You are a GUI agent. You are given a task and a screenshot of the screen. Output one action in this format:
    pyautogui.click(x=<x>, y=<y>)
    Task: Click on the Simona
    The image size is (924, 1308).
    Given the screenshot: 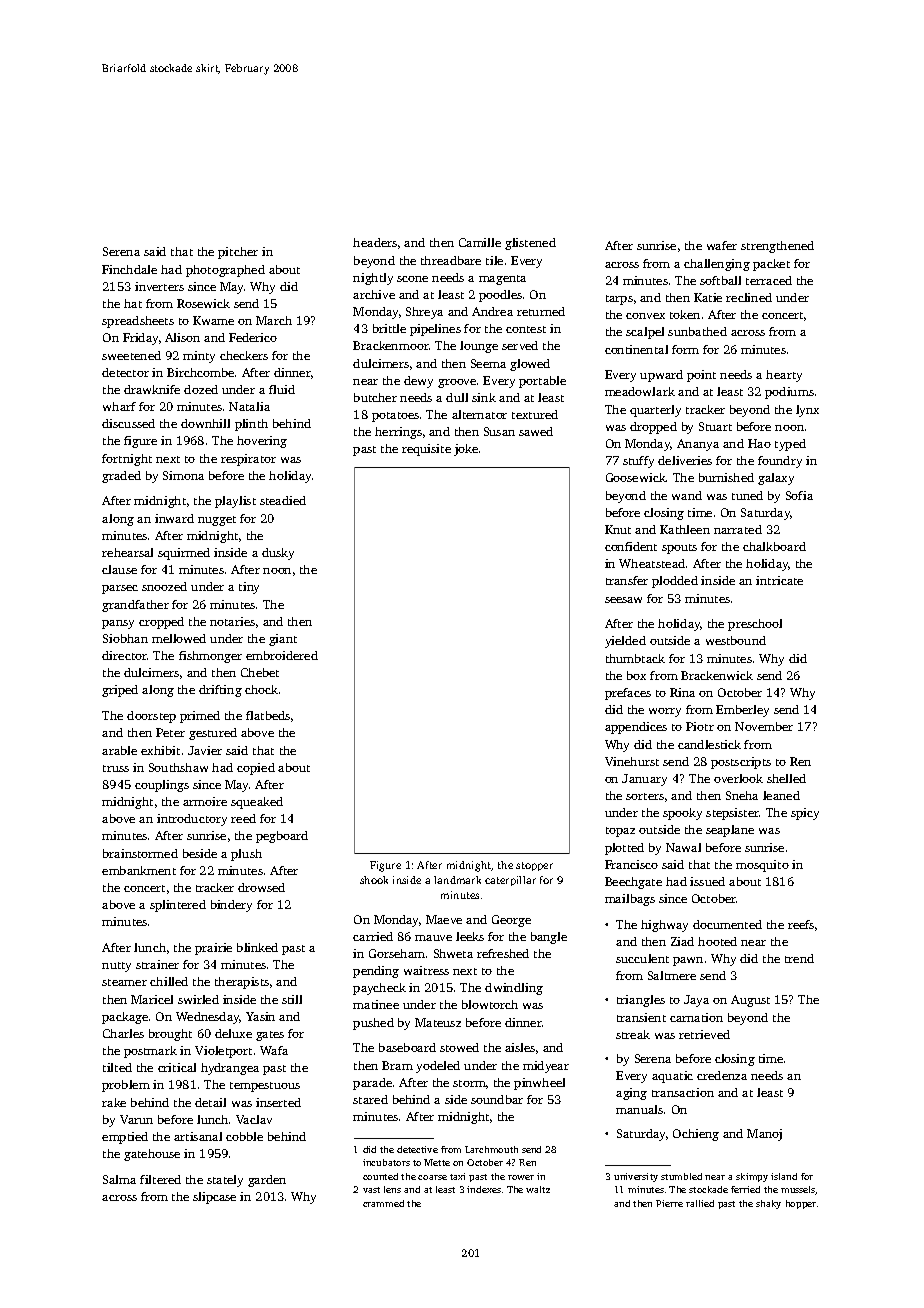 What is the action you would take?
    pyautogui.click(x=183, y=475)
